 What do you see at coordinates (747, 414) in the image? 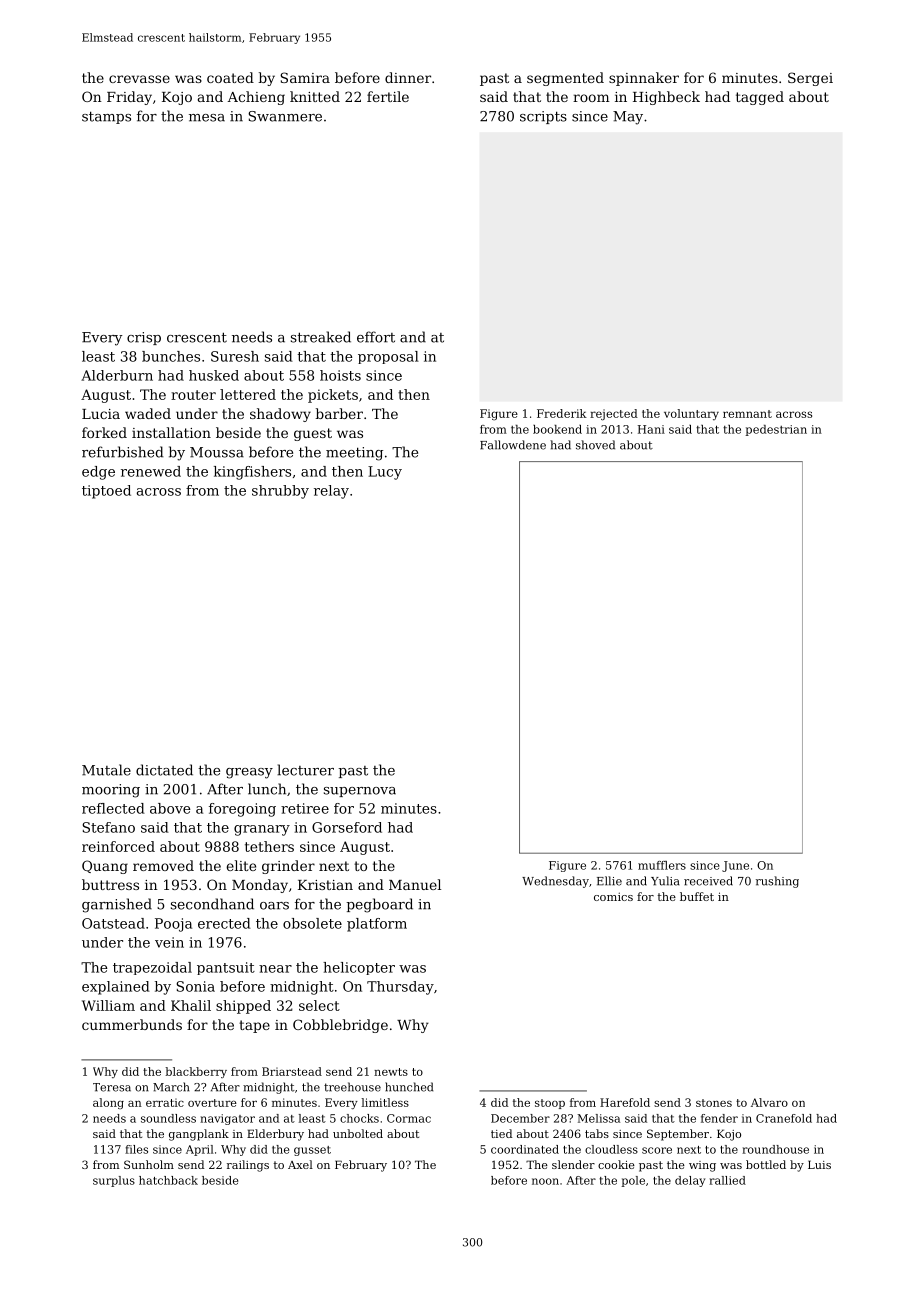
I see `remnant` at bounding box center [747, 414].
